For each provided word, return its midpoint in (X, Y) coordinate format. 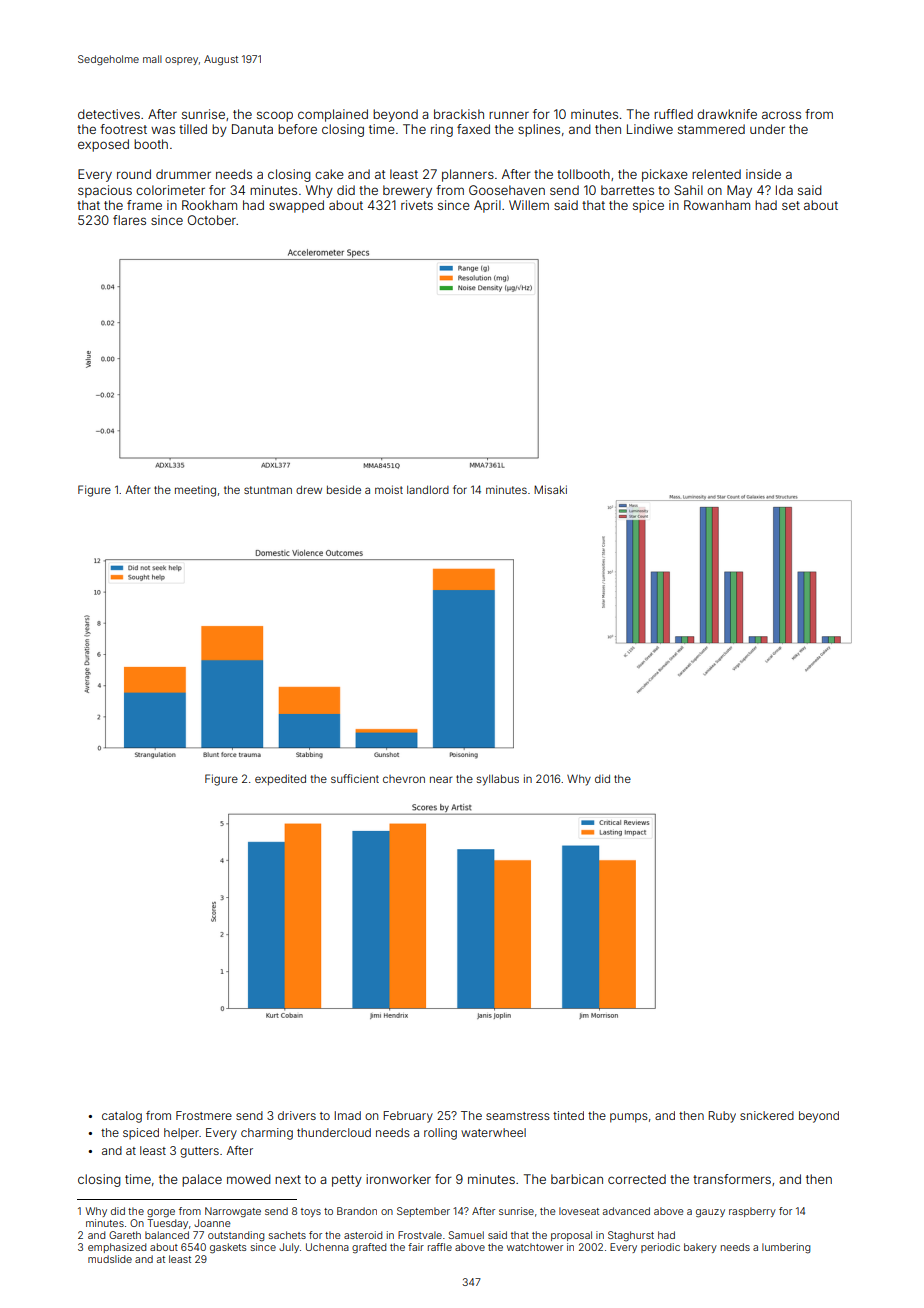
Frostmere (204, 1115)
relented (716, 174)
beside (344, 489)
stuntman (268, 490)
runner (509, 115)
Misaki (550, 489)
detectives (109, 114)
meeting (195, 491)
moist (389, 489)
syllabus (498, 780)
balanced (167, 1235)
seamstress (518, 1116)
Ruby (722, 1117)
